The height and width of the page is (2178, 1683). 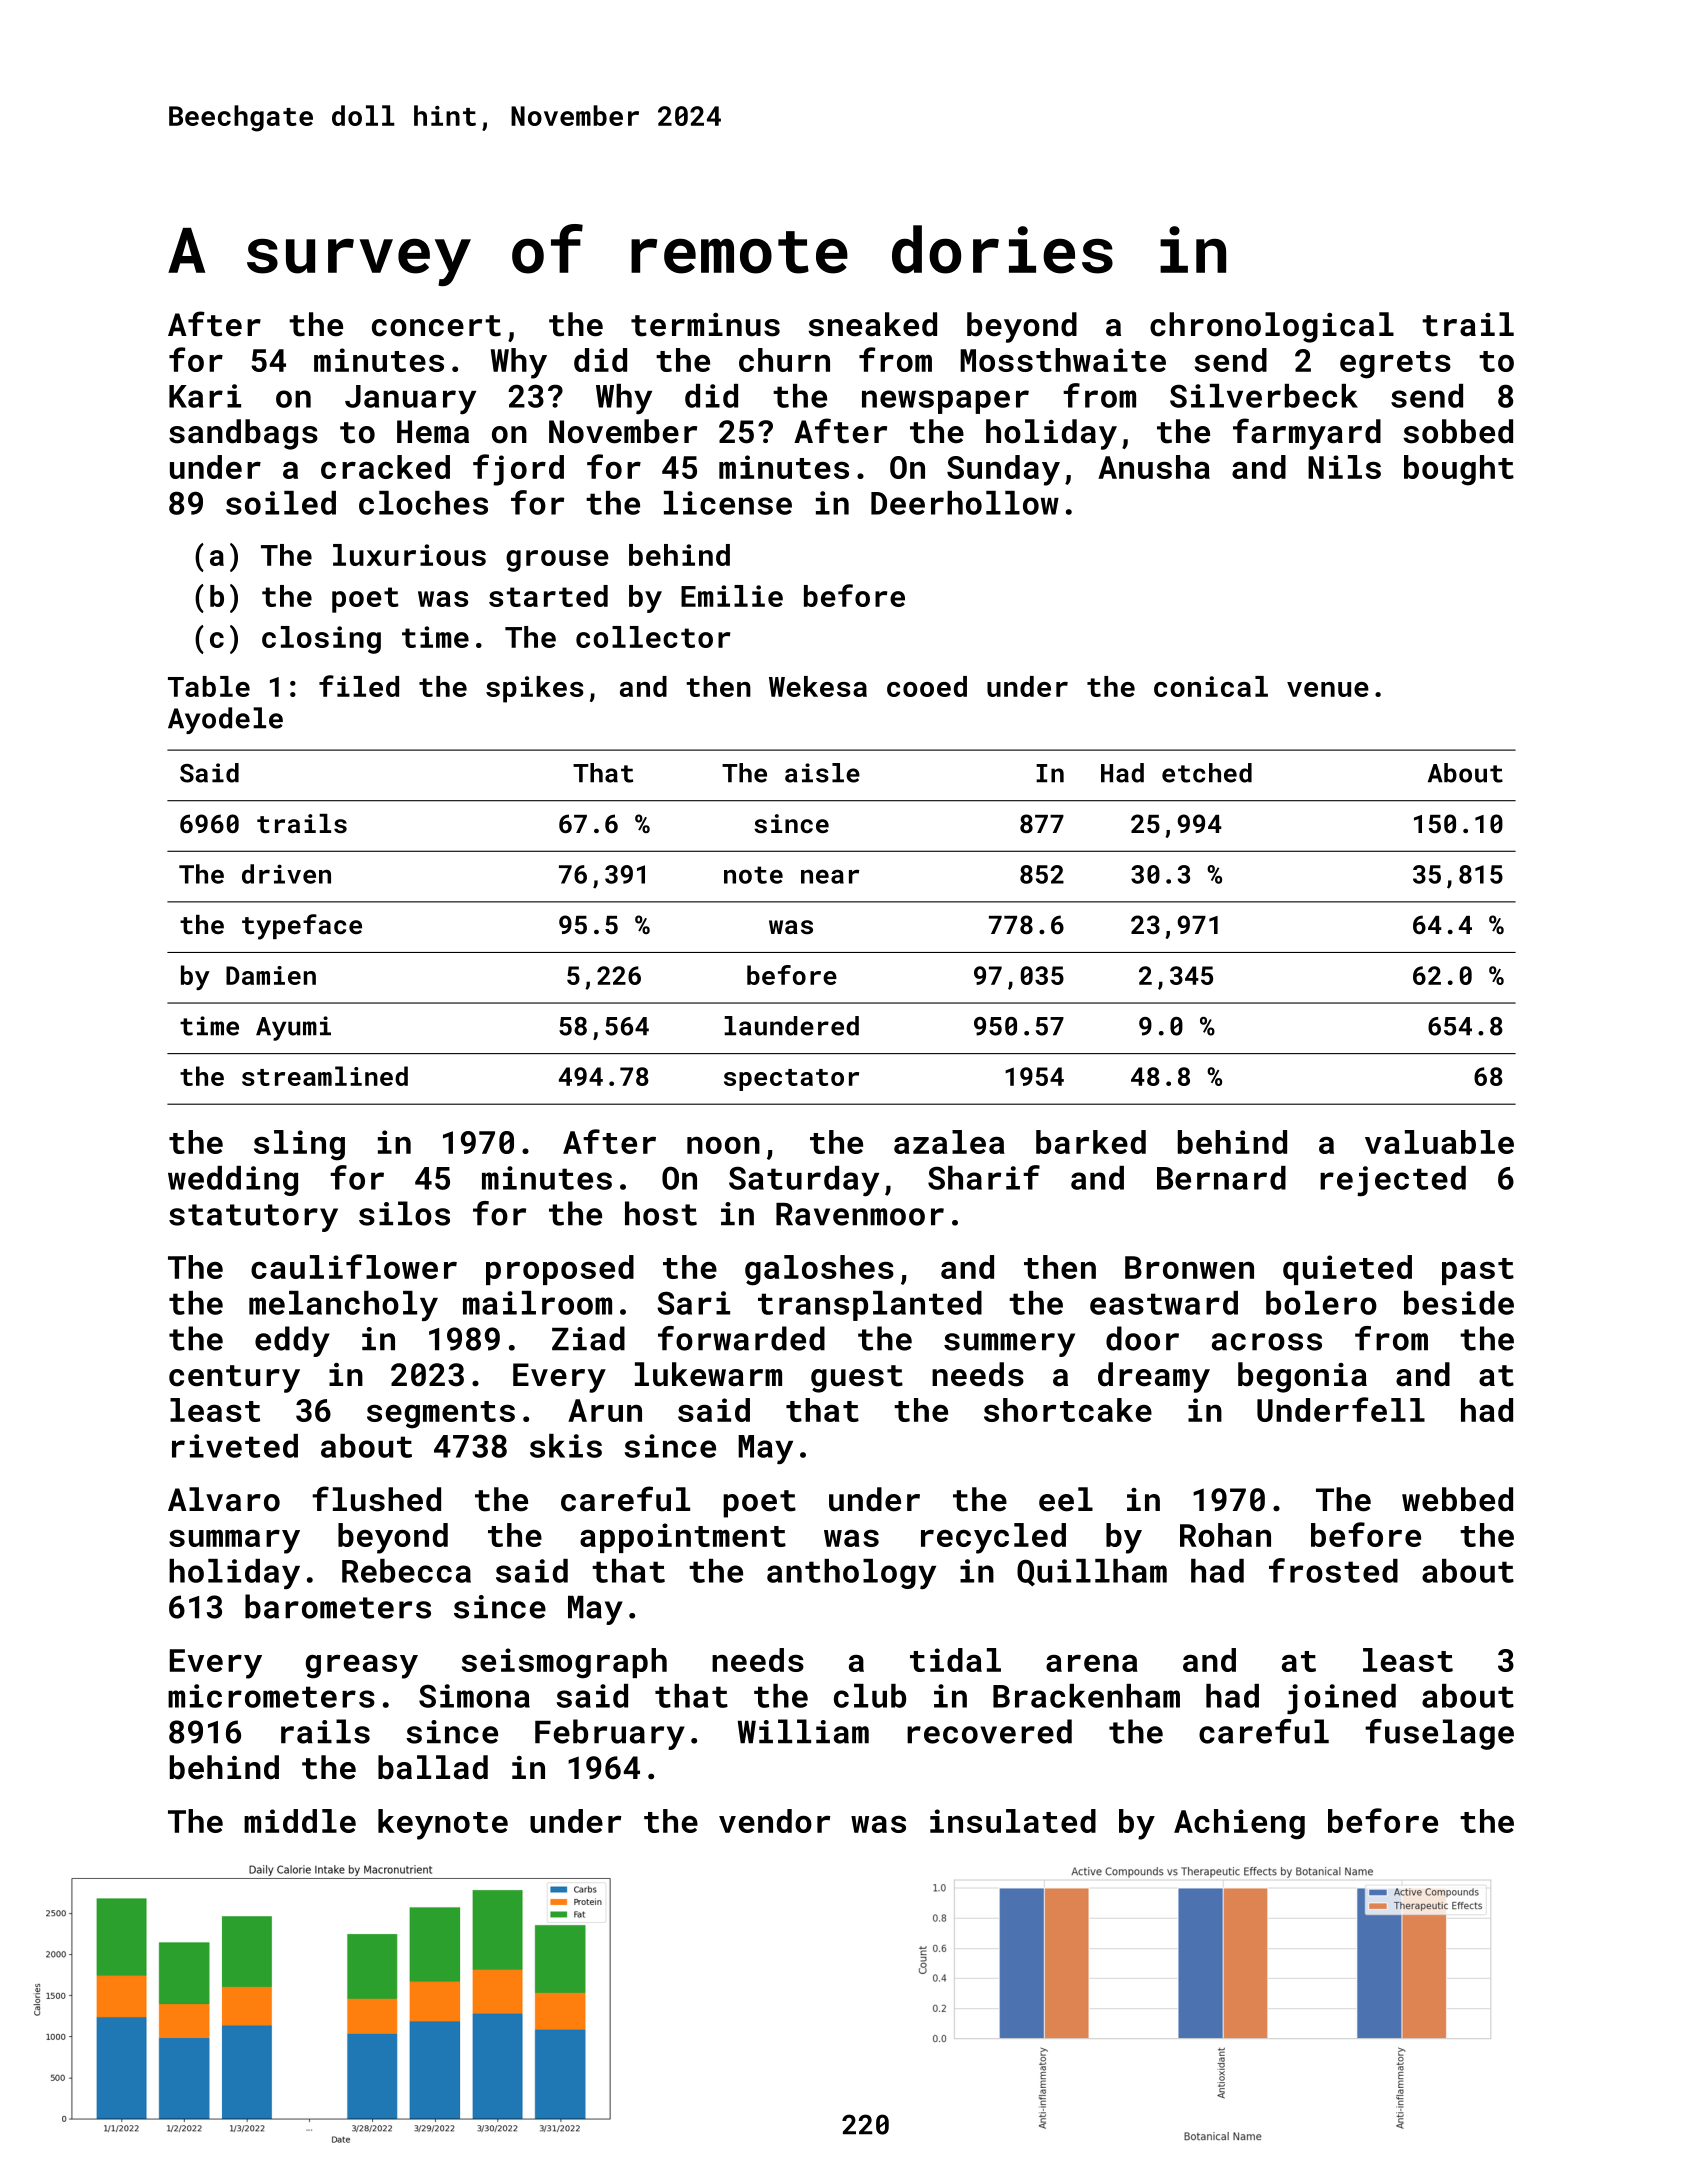 I want to click on valuable, so click(x=1439, y=1142).
